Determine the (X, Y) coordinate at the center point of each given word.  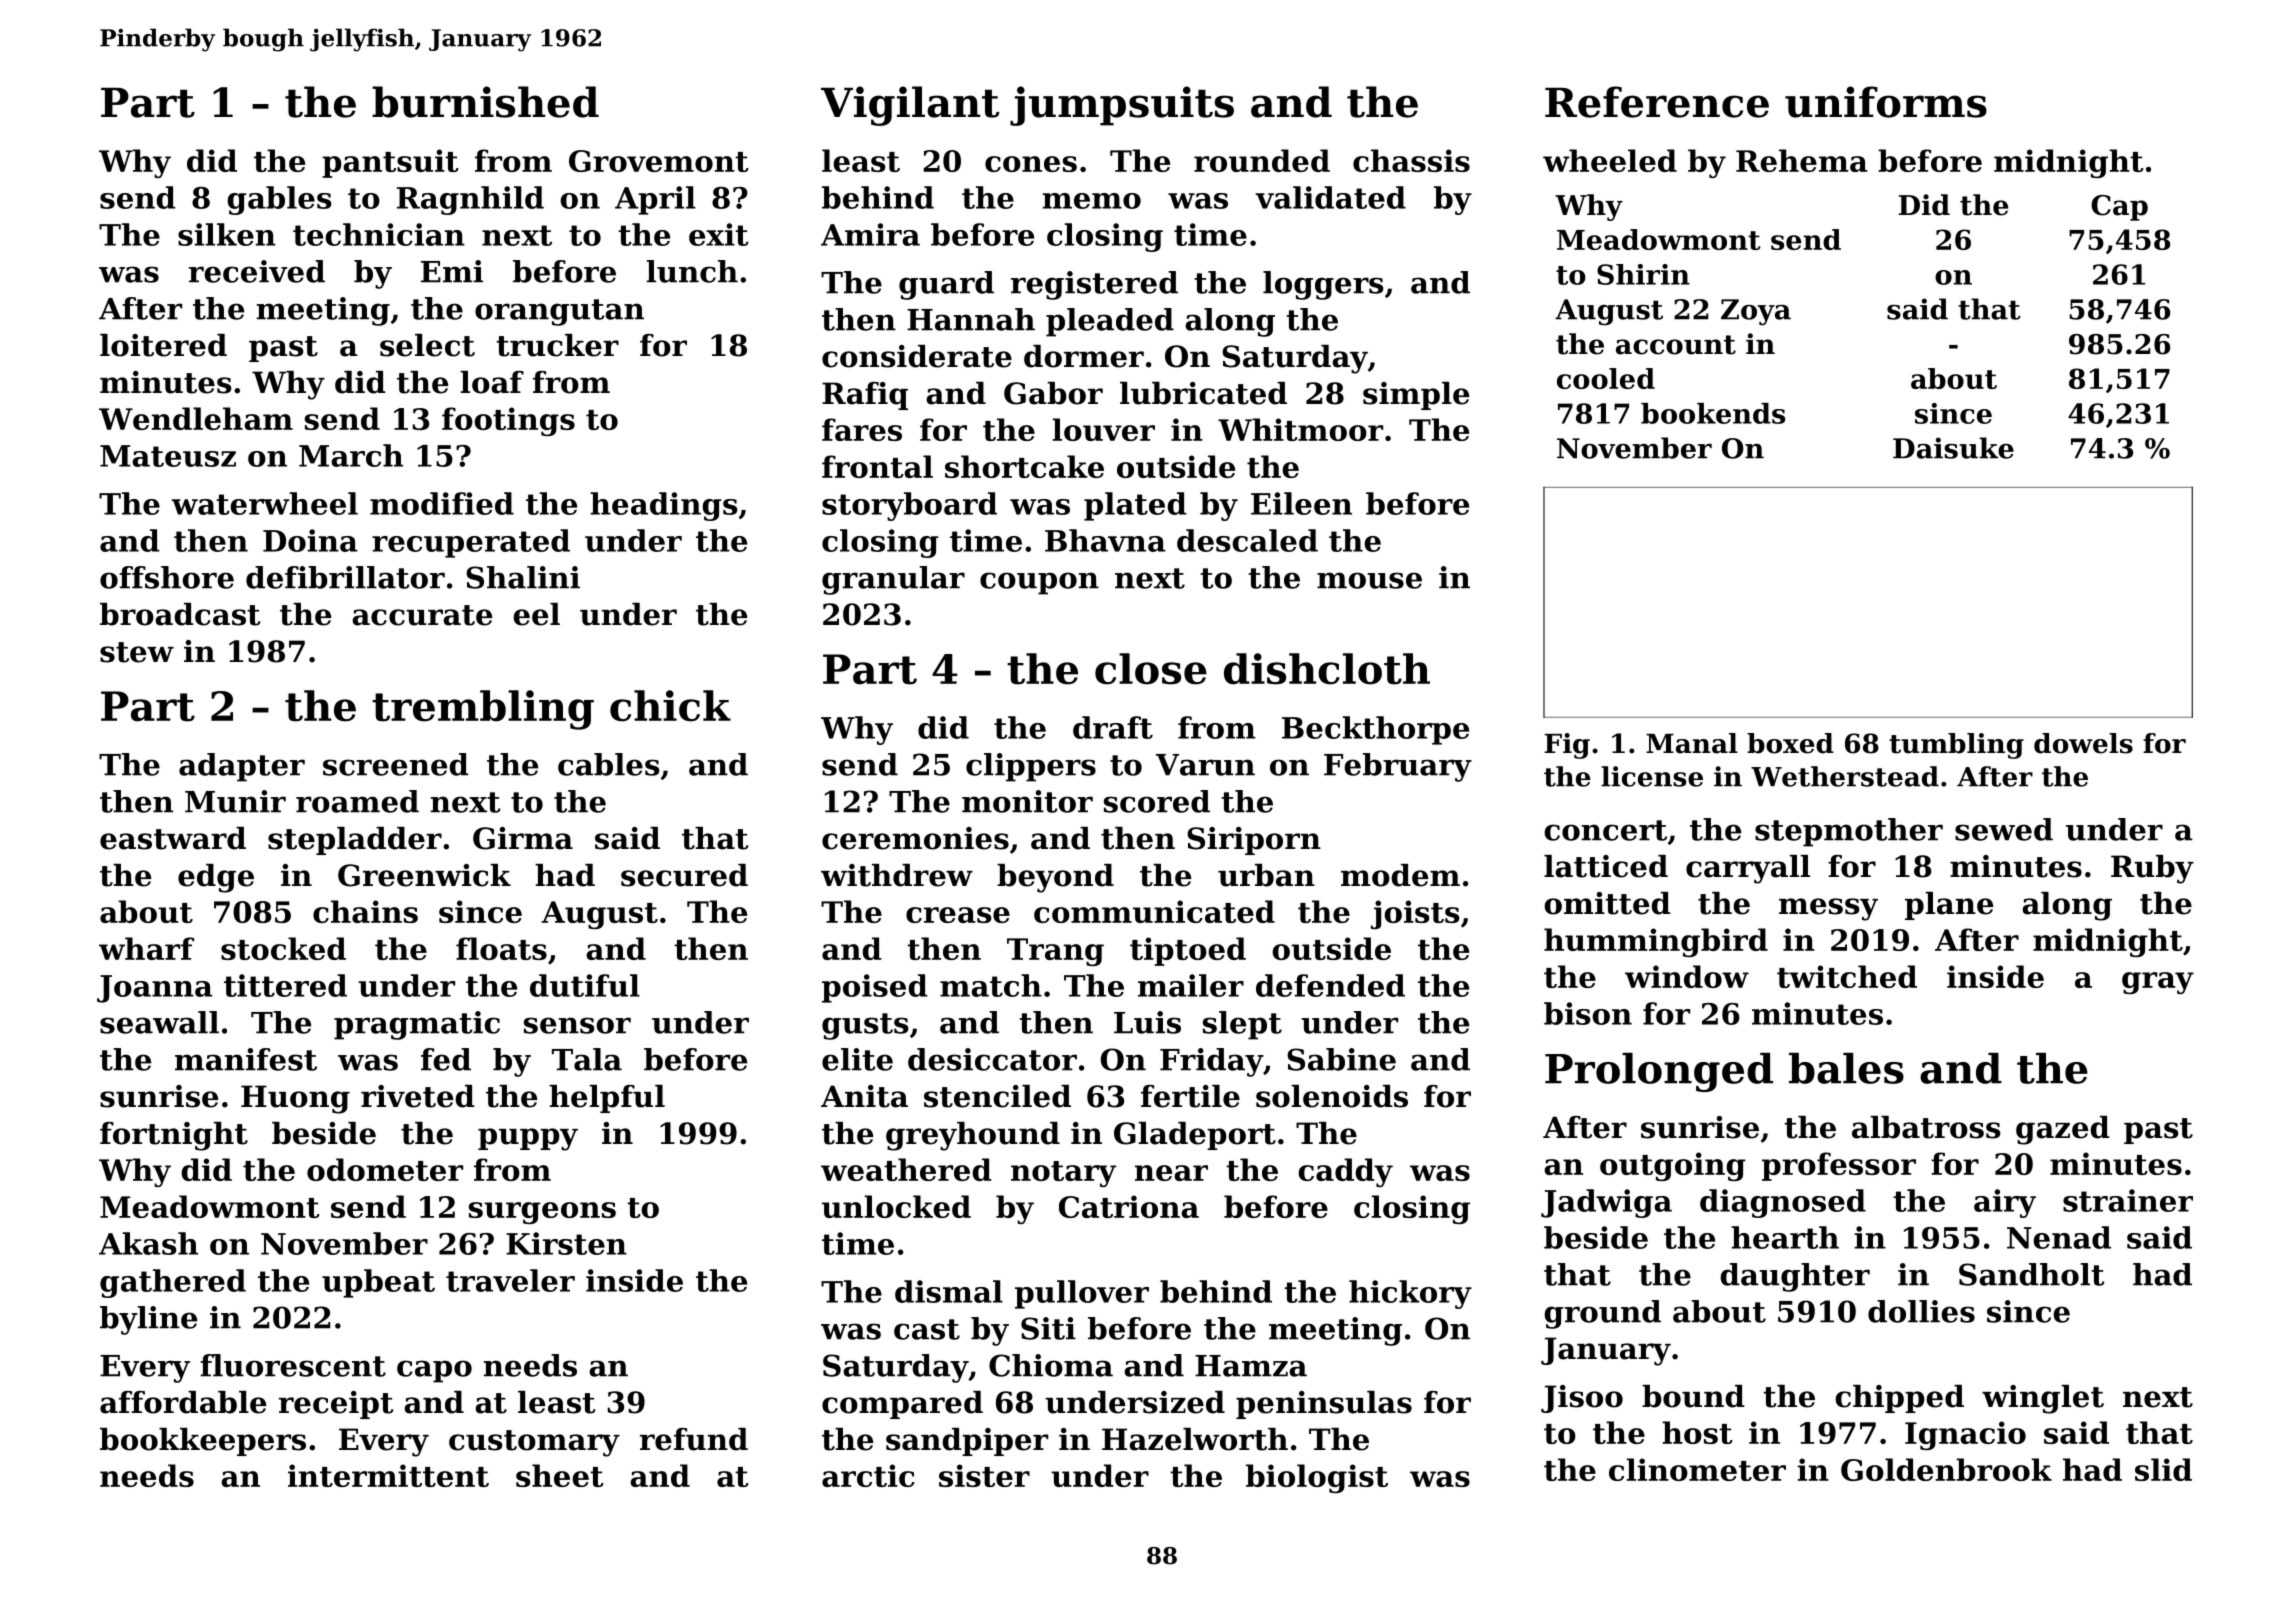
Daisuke (1953, 448)
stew (137, 652)
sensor (577, 1025)
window (1687, 976)
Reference (1657, 102)
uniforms (1886, 102)
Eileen (1301, 503)
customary (534, 1443)
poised (875, 988)
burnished (485, 102)
